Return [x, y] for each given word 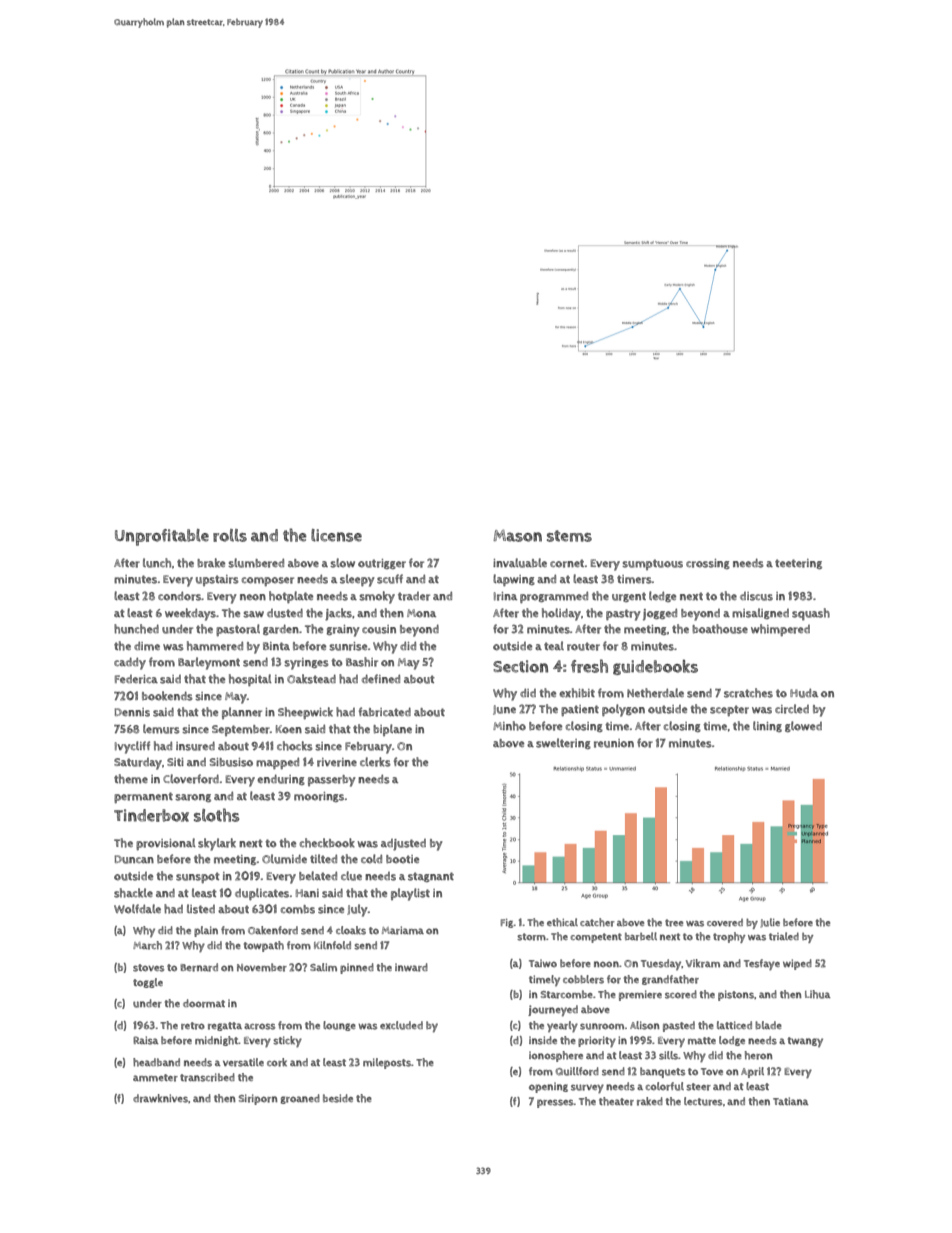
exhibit [577, 693]
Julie [770, 923]
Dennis [132, 712]
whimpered [780, 630]
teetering [798, 564]
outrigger [382, 564]
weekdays [190, 614]
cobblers [583, 979]
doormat [204, 1003]
